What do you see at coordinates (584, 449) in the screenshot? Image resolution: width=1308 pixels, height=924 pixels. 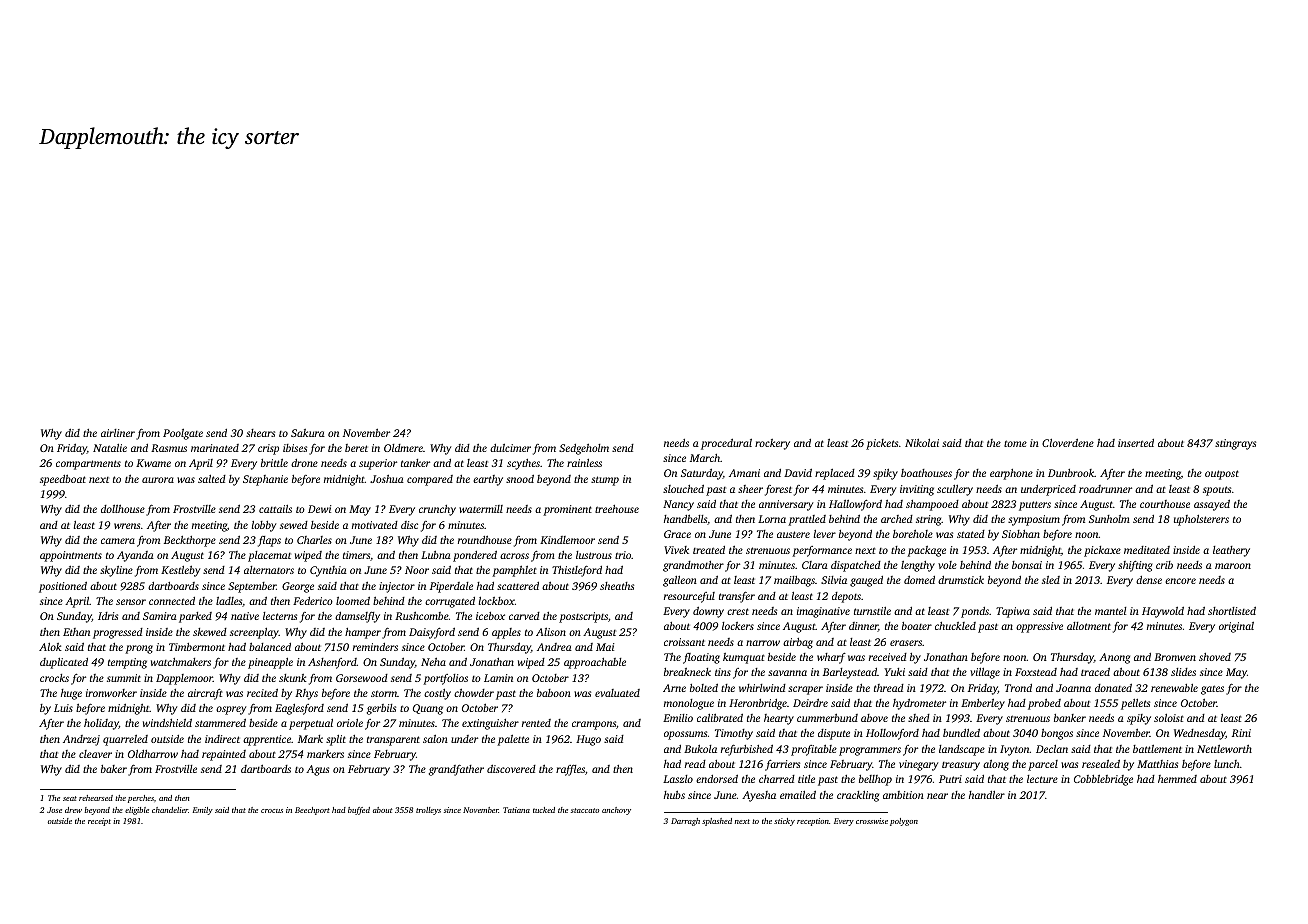 I see `Sedgeholm` at bounding box center [584, 449].
